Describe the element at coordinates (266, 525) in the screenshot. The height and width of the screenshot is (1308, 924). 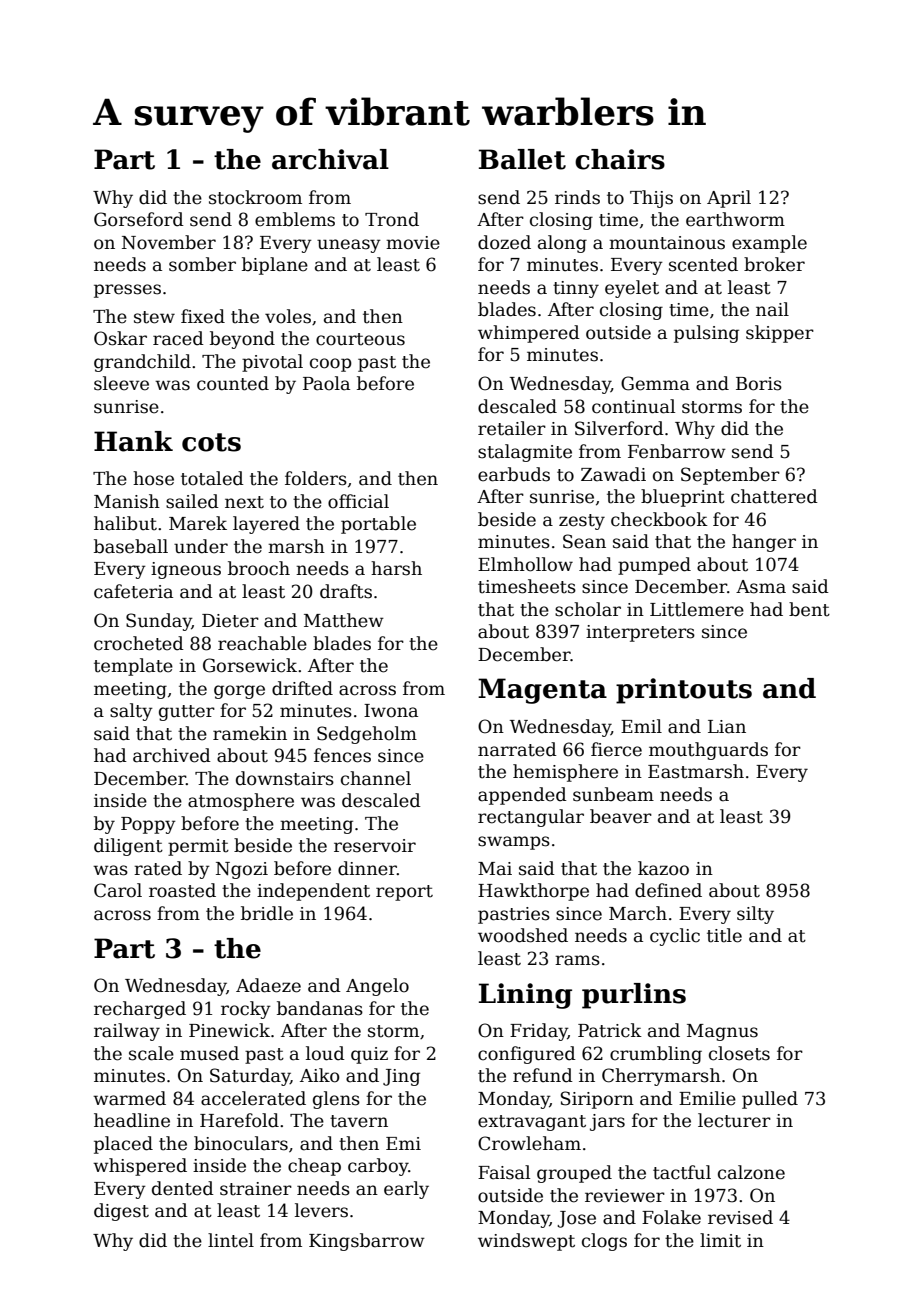
I see `layered` at that location.
